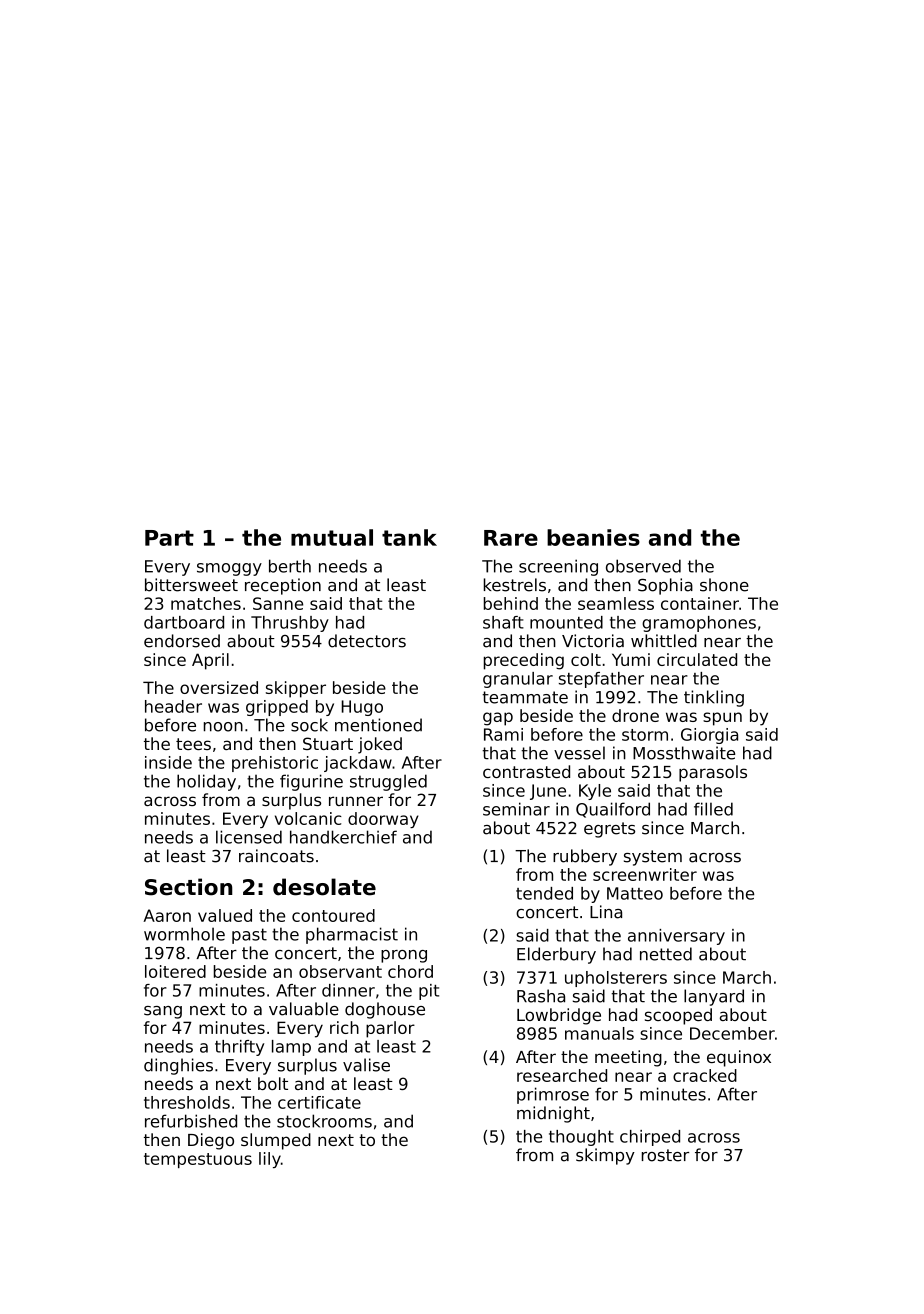 This page has height=1314, width=924. Describe the element at coordinates (276, 1141) in the page. I see `slumped` at that location.
